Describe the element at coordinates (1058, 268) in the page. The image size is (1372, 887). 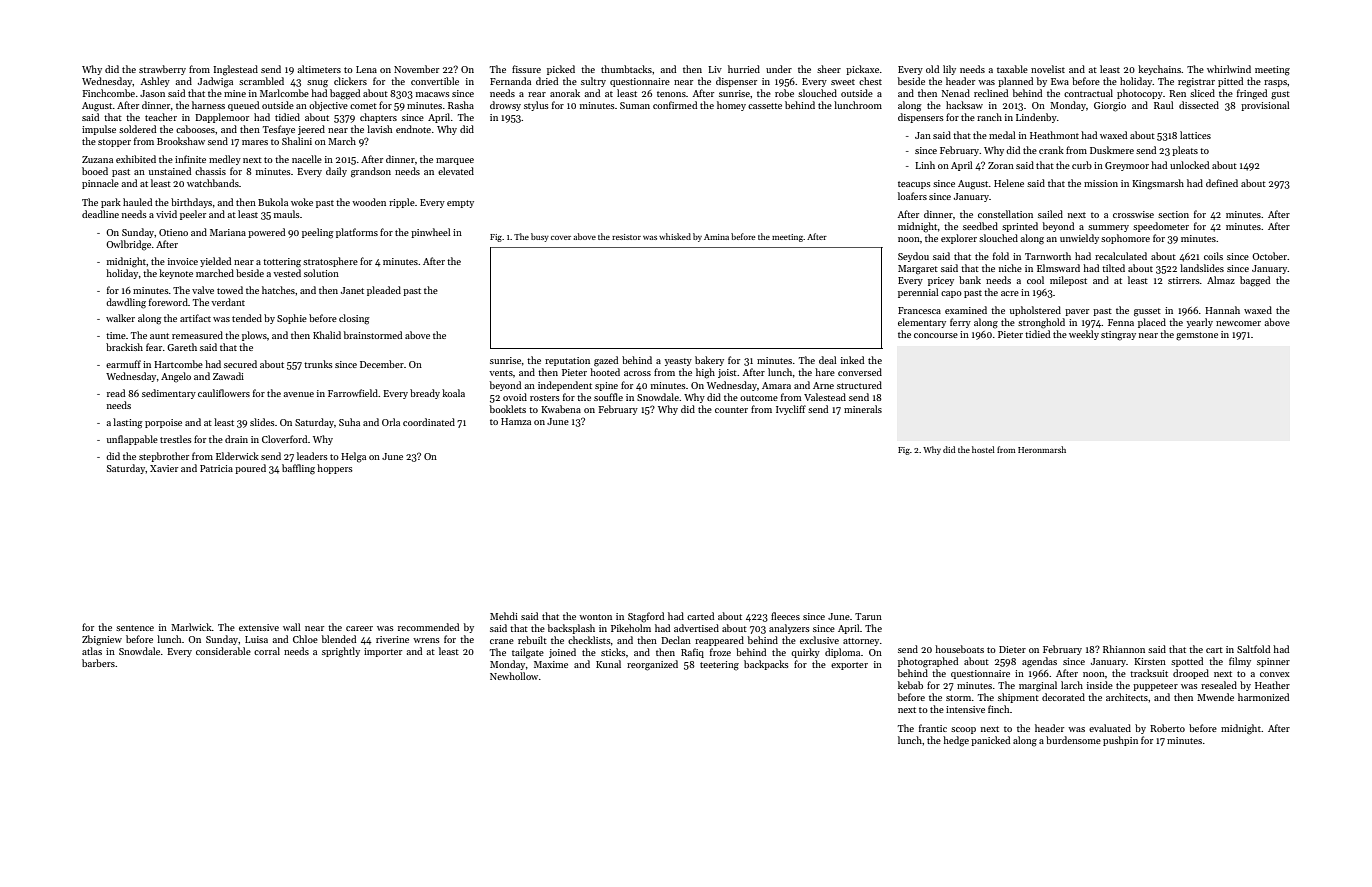
I see `Elmsward` at that location.
